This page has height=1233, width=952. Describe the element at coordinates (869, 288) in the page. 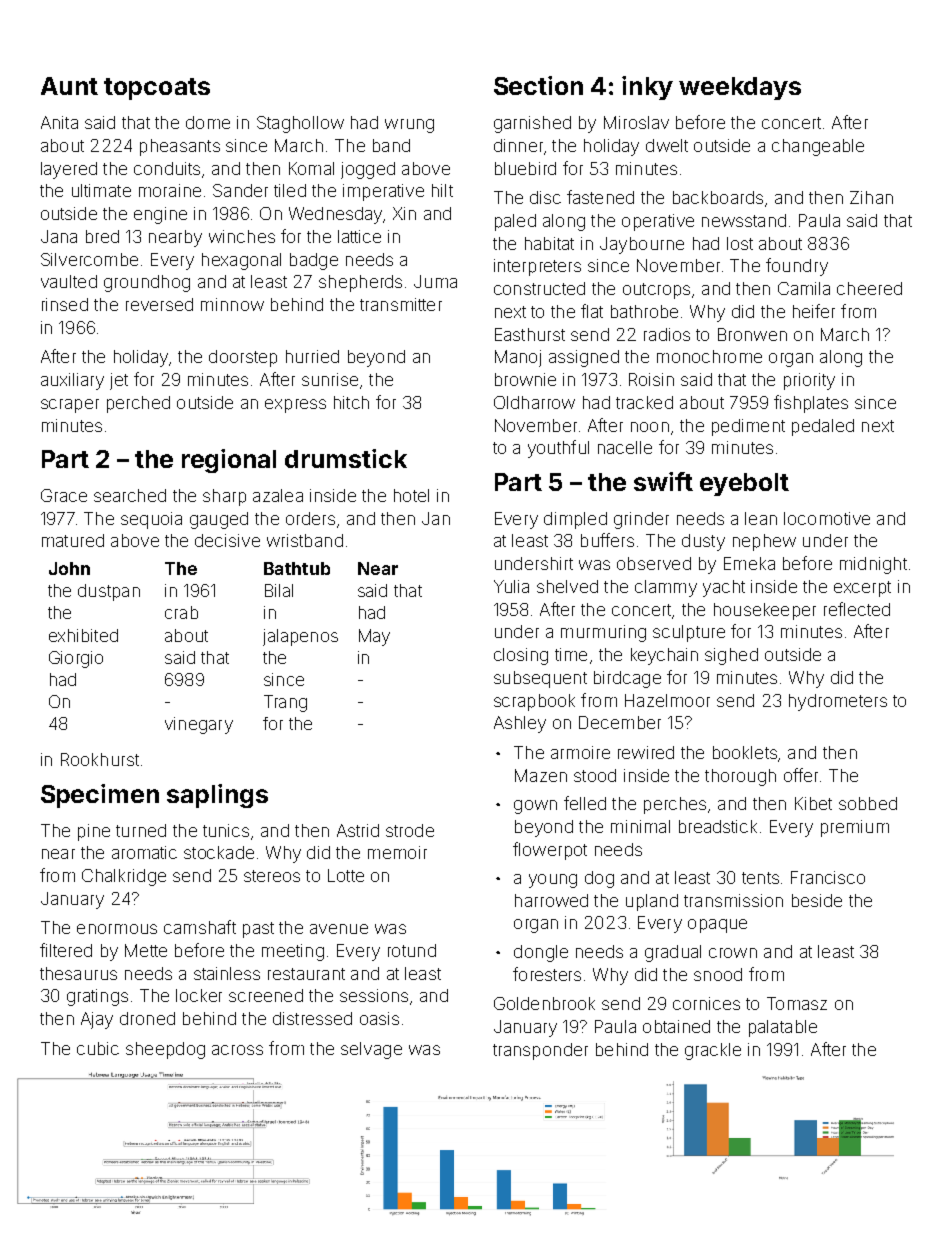

I see `cheered` at that location.
